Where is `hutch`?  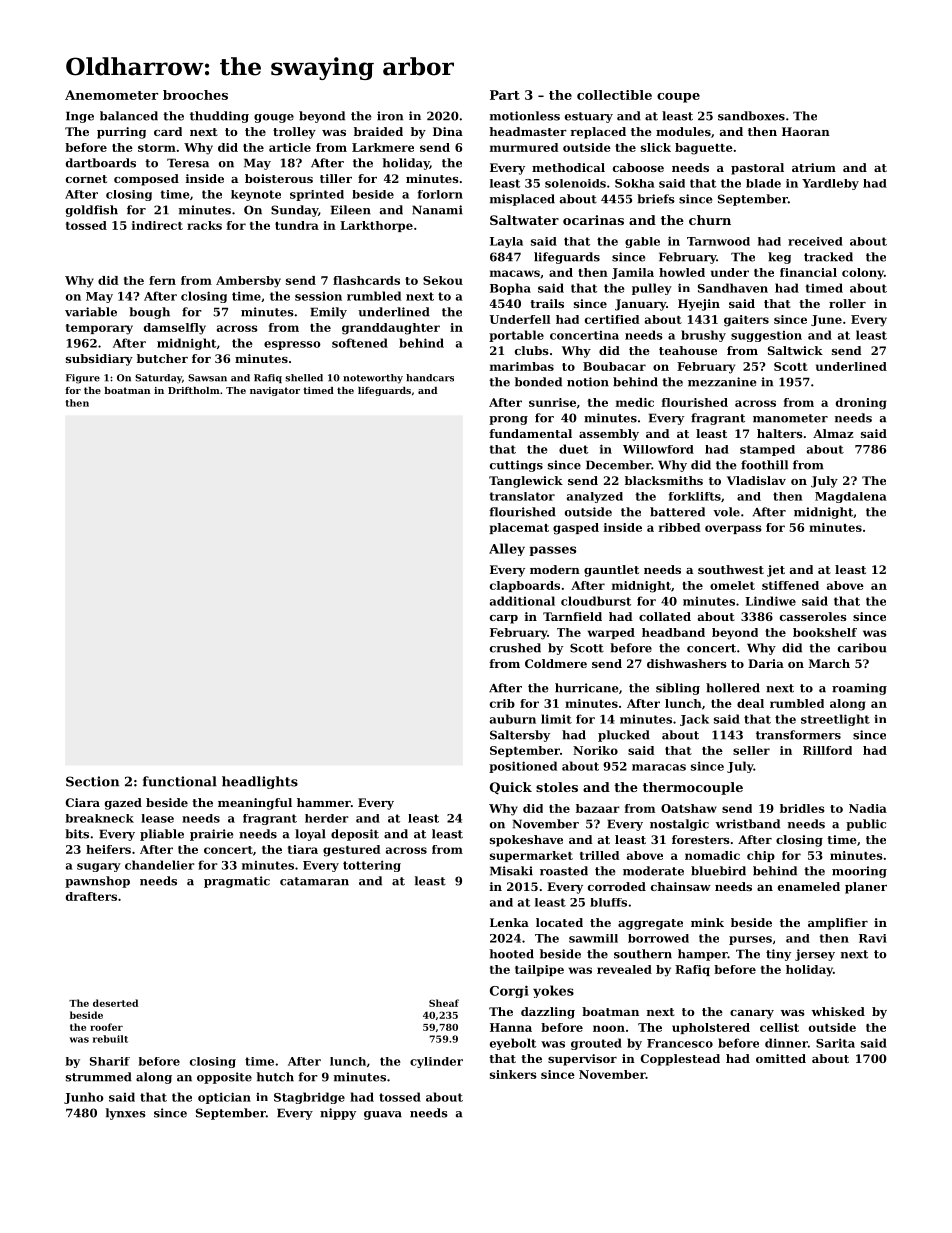 hutch is located at coordinates (275, 1077).
